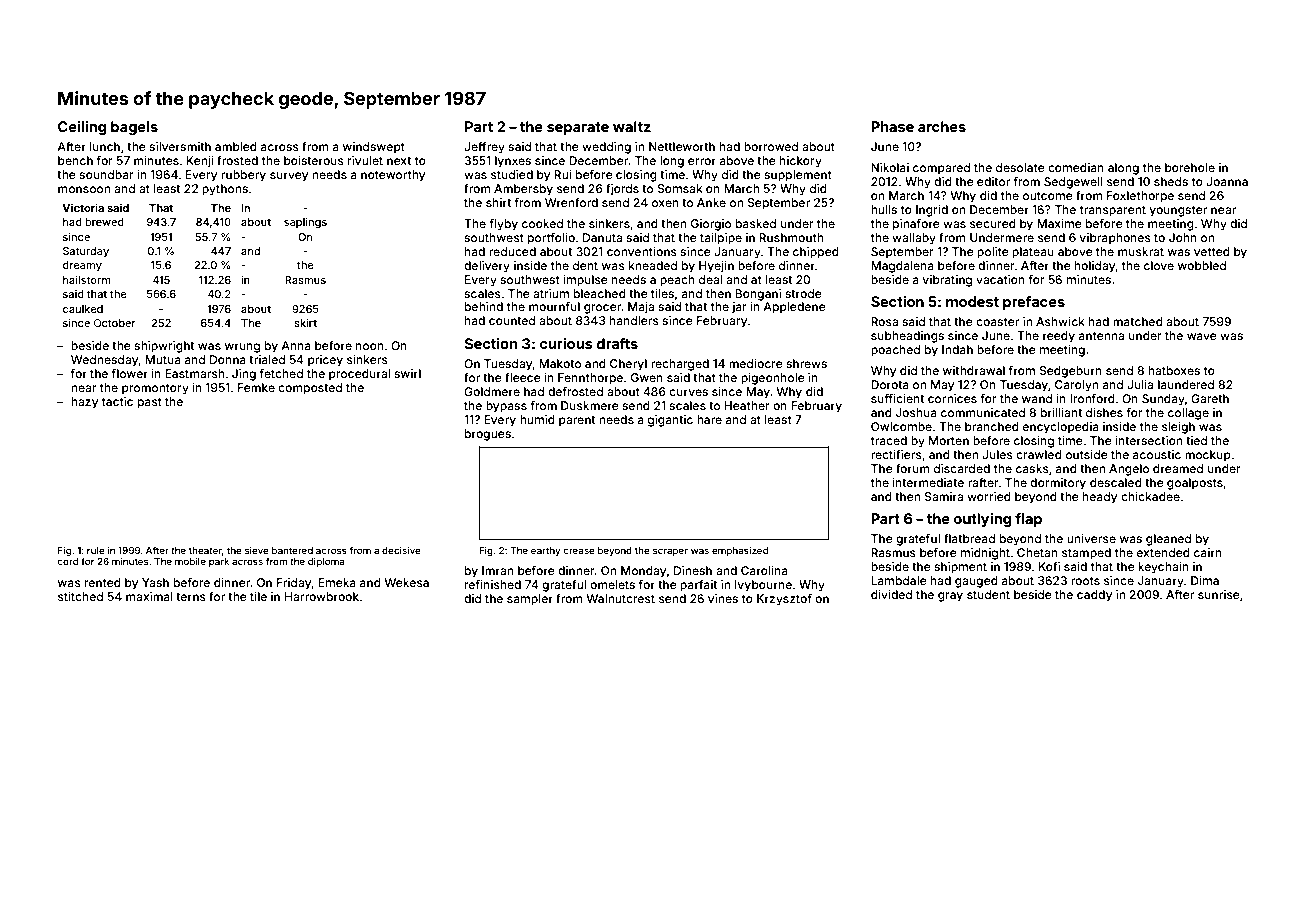  Describe the element at coordinates (82, 128) in the page. I see `Ceiling` at that location.
